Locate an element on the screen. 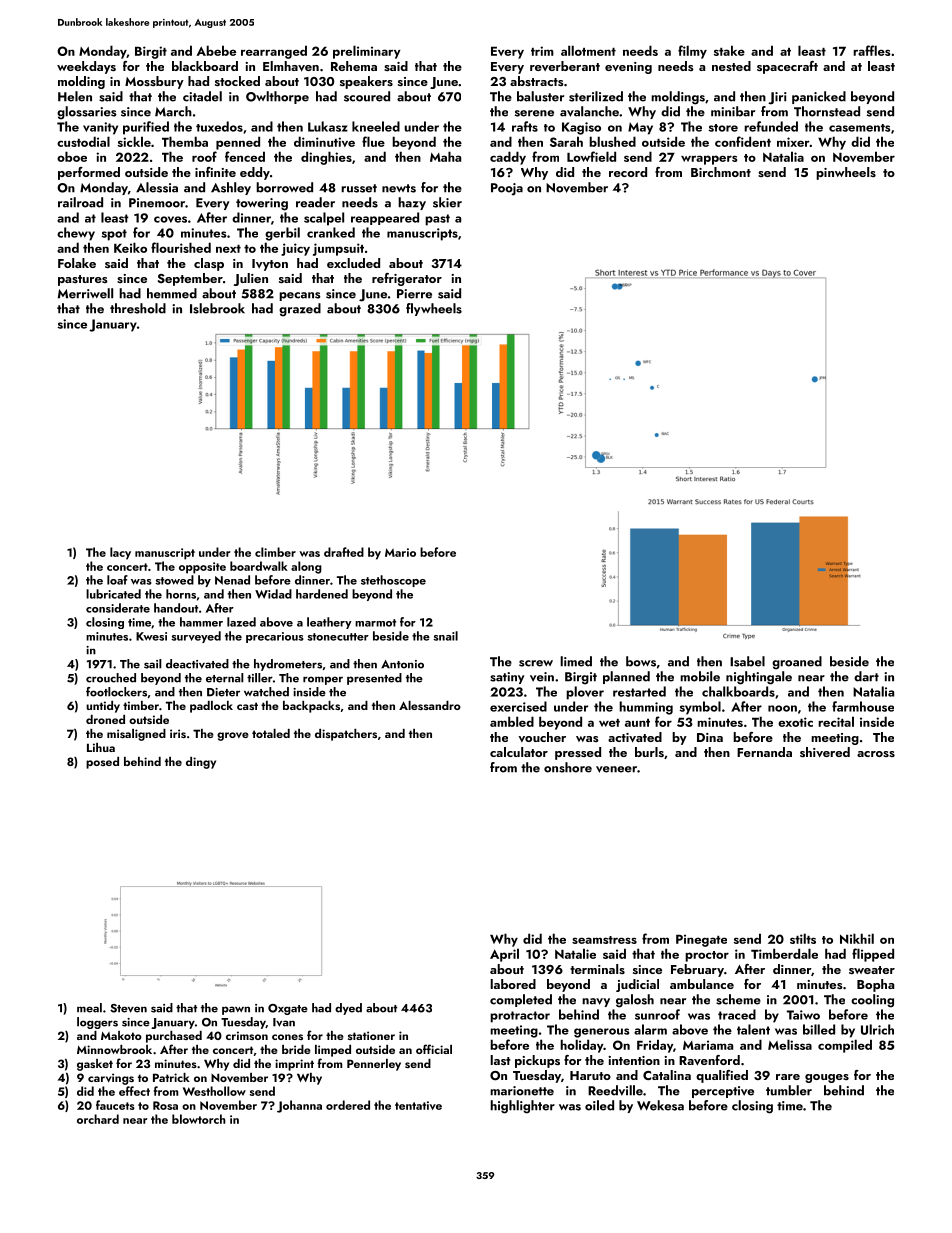 The height and width of the screenshot is (1233, 952). Abebe is located at coordinates (216, 50).
